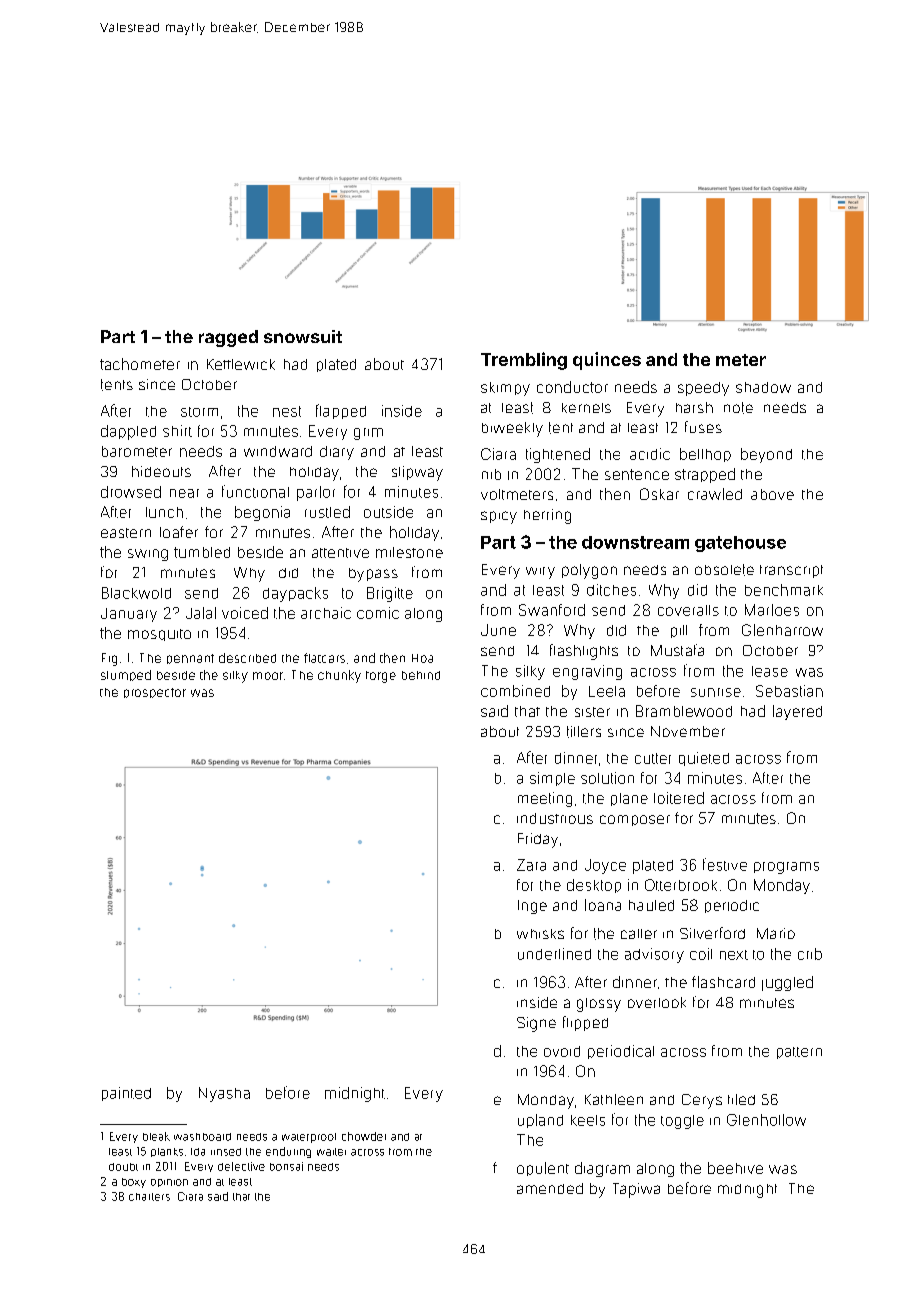 The height and width of the page is (1308, 924). I want to click on programs, so click(786, 868).
